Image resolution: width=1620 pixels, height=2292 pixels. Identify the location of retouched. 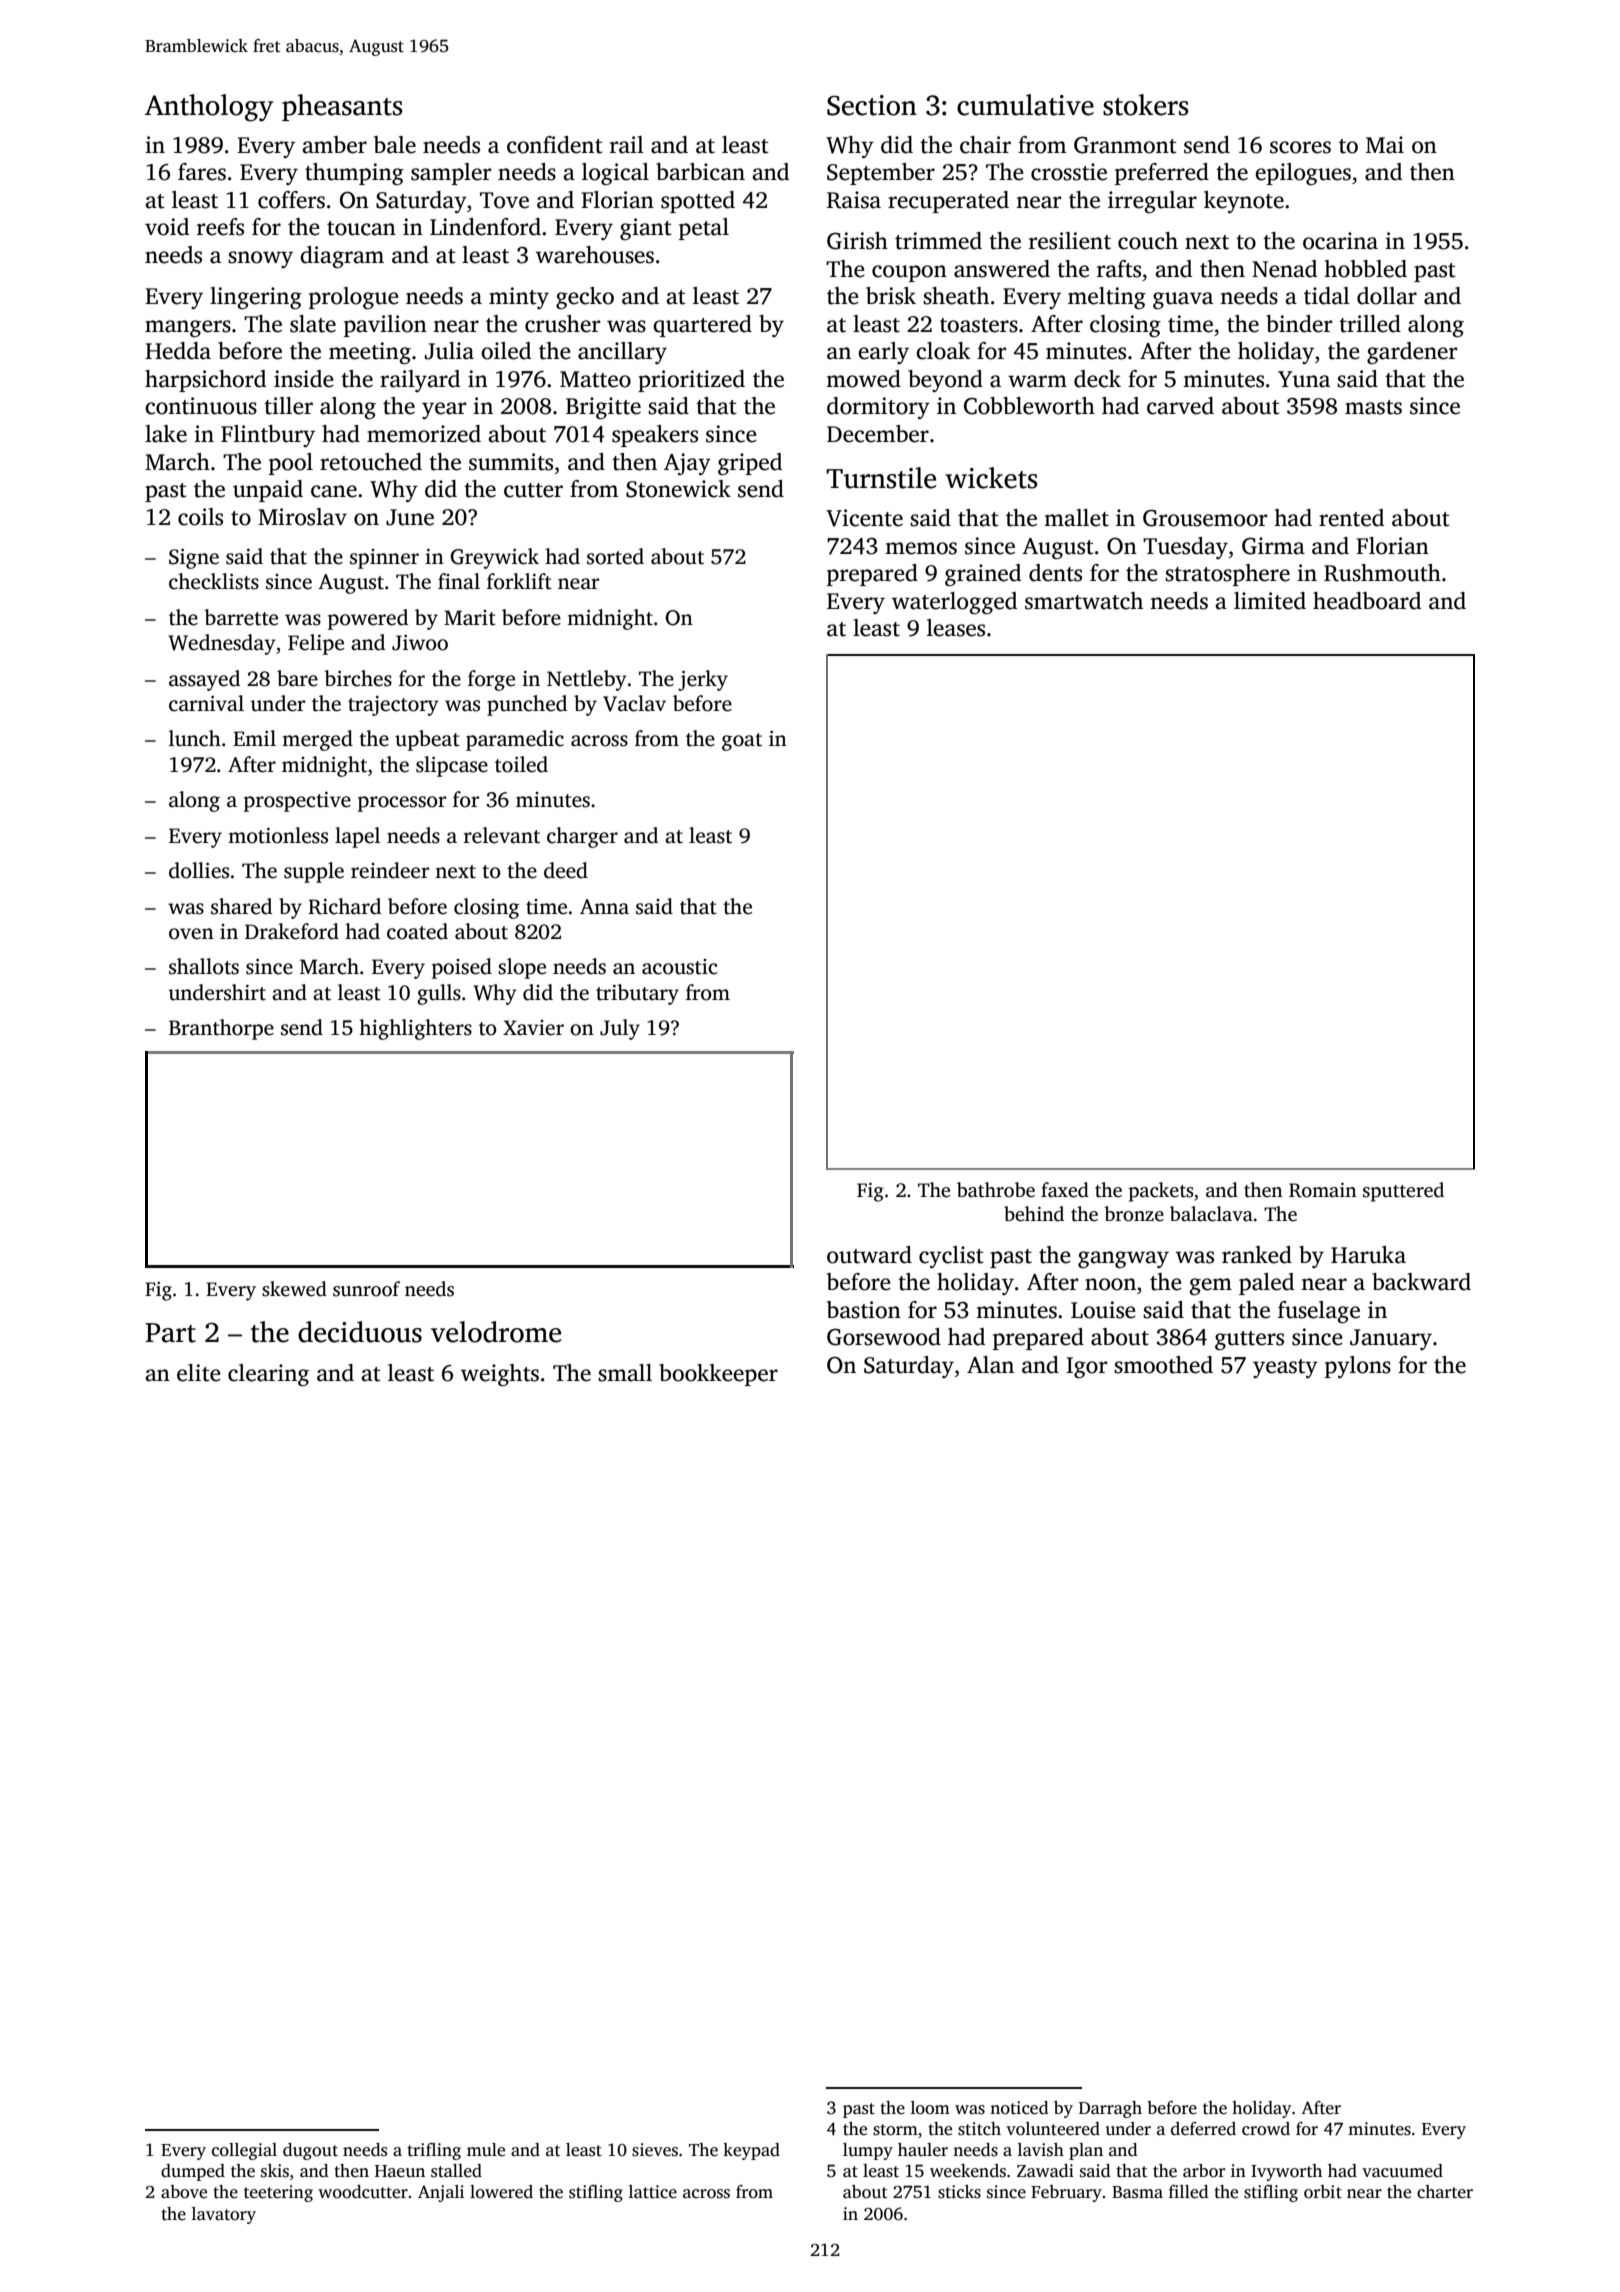
(371, 462).
